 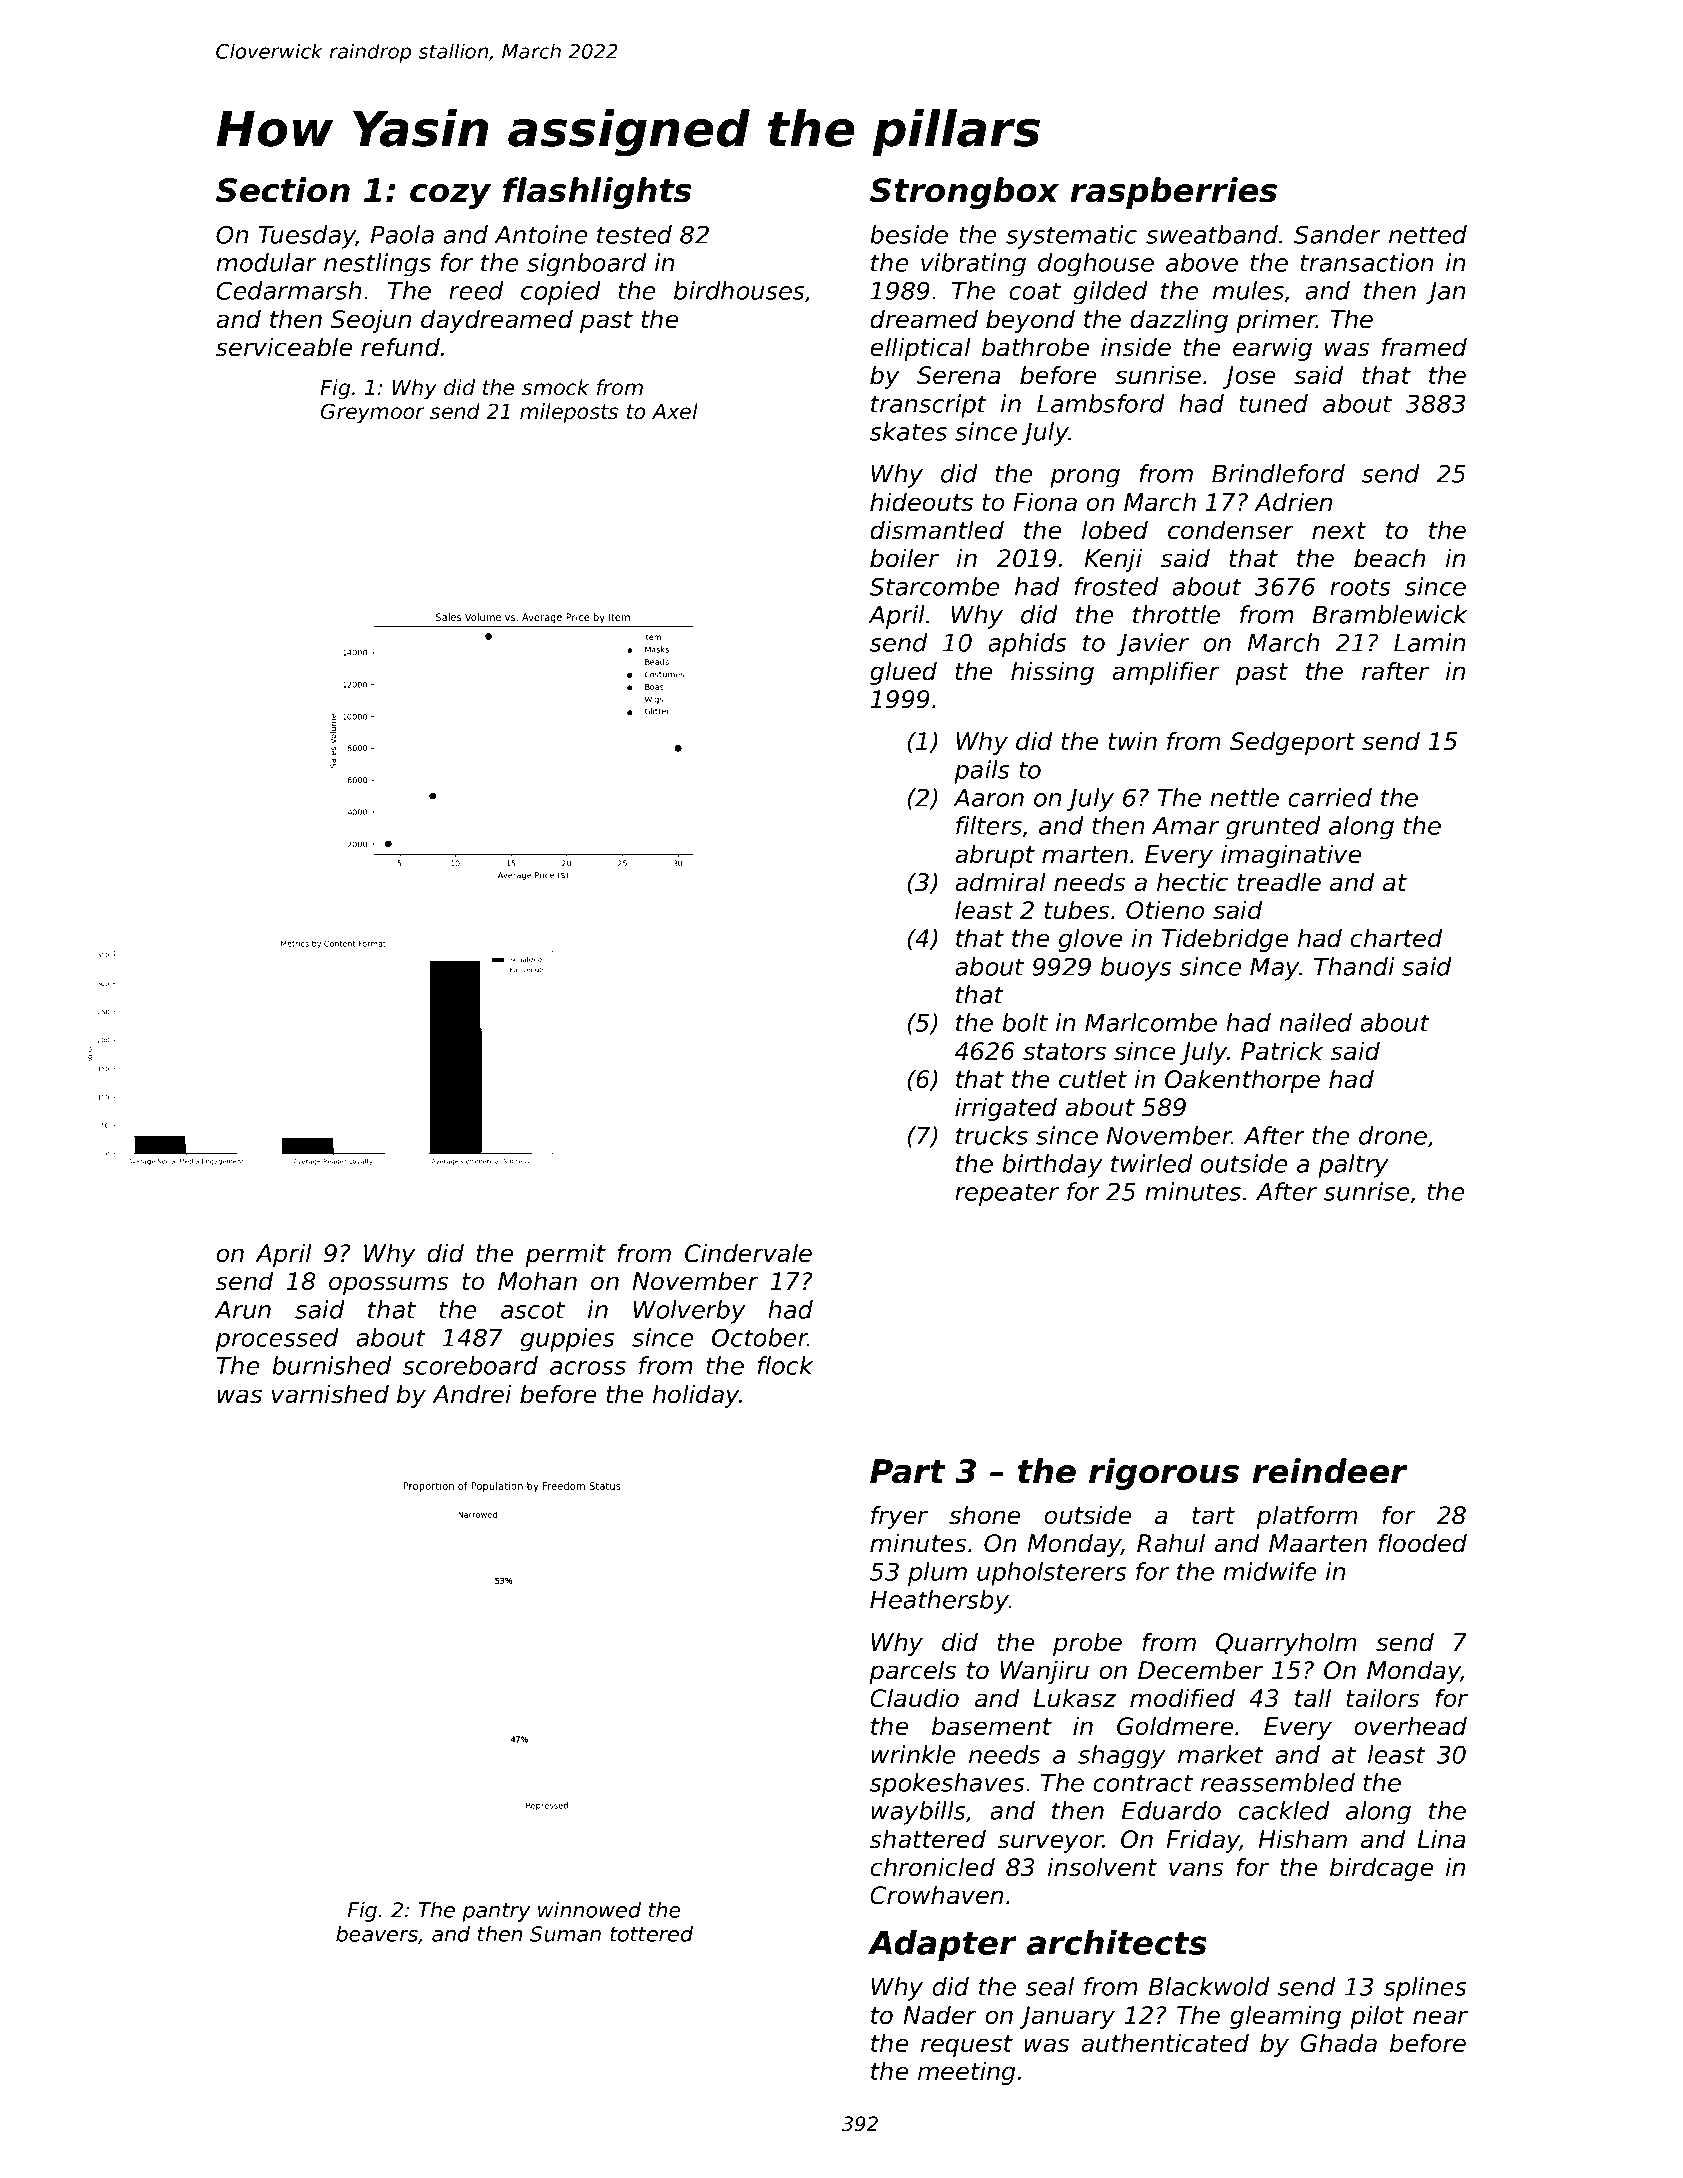 I want to click on mileposts, so click(x=569, y=413).
